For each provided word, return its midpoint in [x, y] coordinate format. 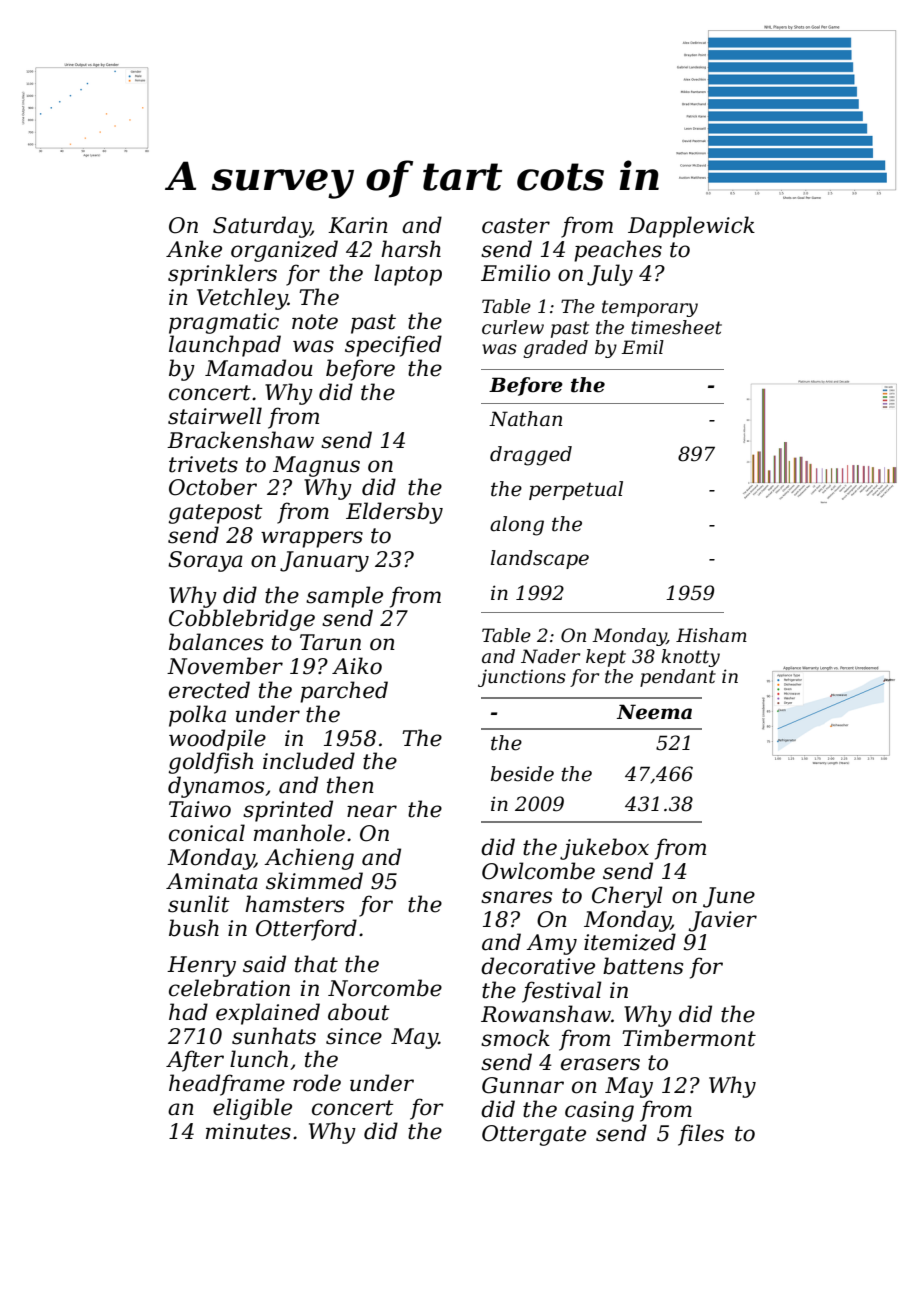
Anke [194, 249]
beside [522, 774]
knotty [690, 658]
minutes [248, 1131]
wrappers [312, 539]
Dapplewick [691, 227]
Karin [358, 225]
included [309, 761]
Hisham [711, 635]
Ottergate [534, 1135]
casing [599, 1111]
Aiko [357, 666]
